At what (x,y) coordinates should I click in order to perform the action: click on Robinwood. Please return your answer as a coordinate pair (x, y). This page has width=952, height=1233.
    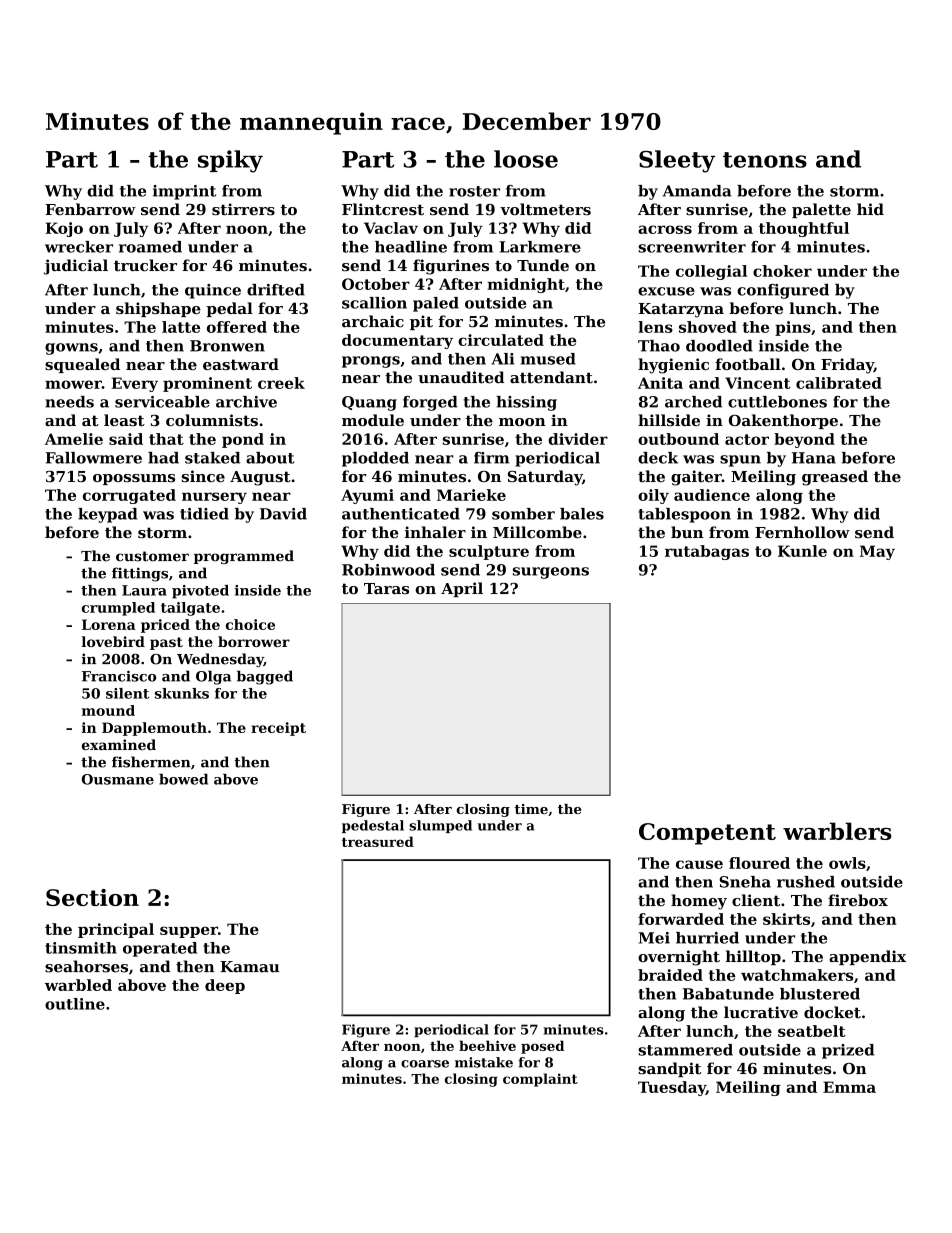
    Looking at the image, I should click on (388, 570).
